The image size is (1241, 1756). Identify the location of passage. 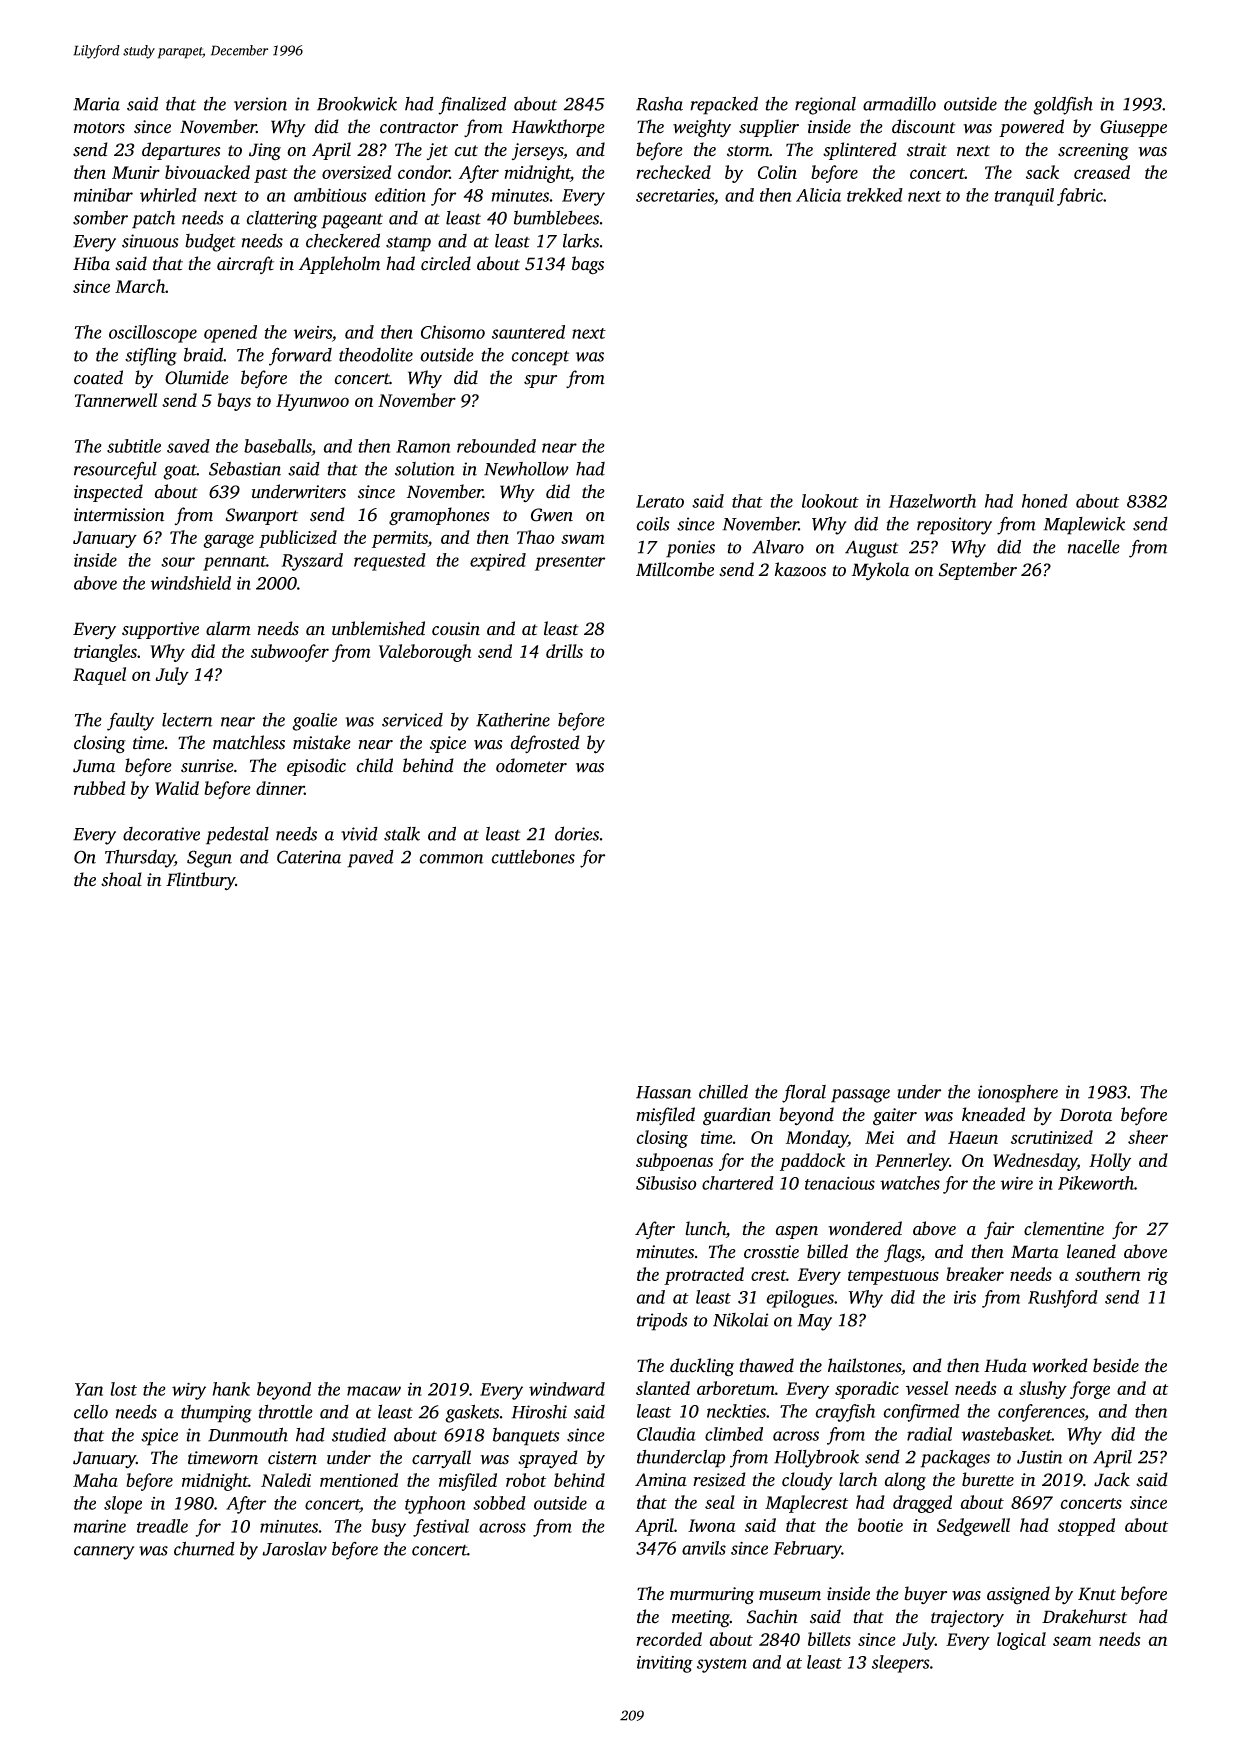
(860, 1096).
